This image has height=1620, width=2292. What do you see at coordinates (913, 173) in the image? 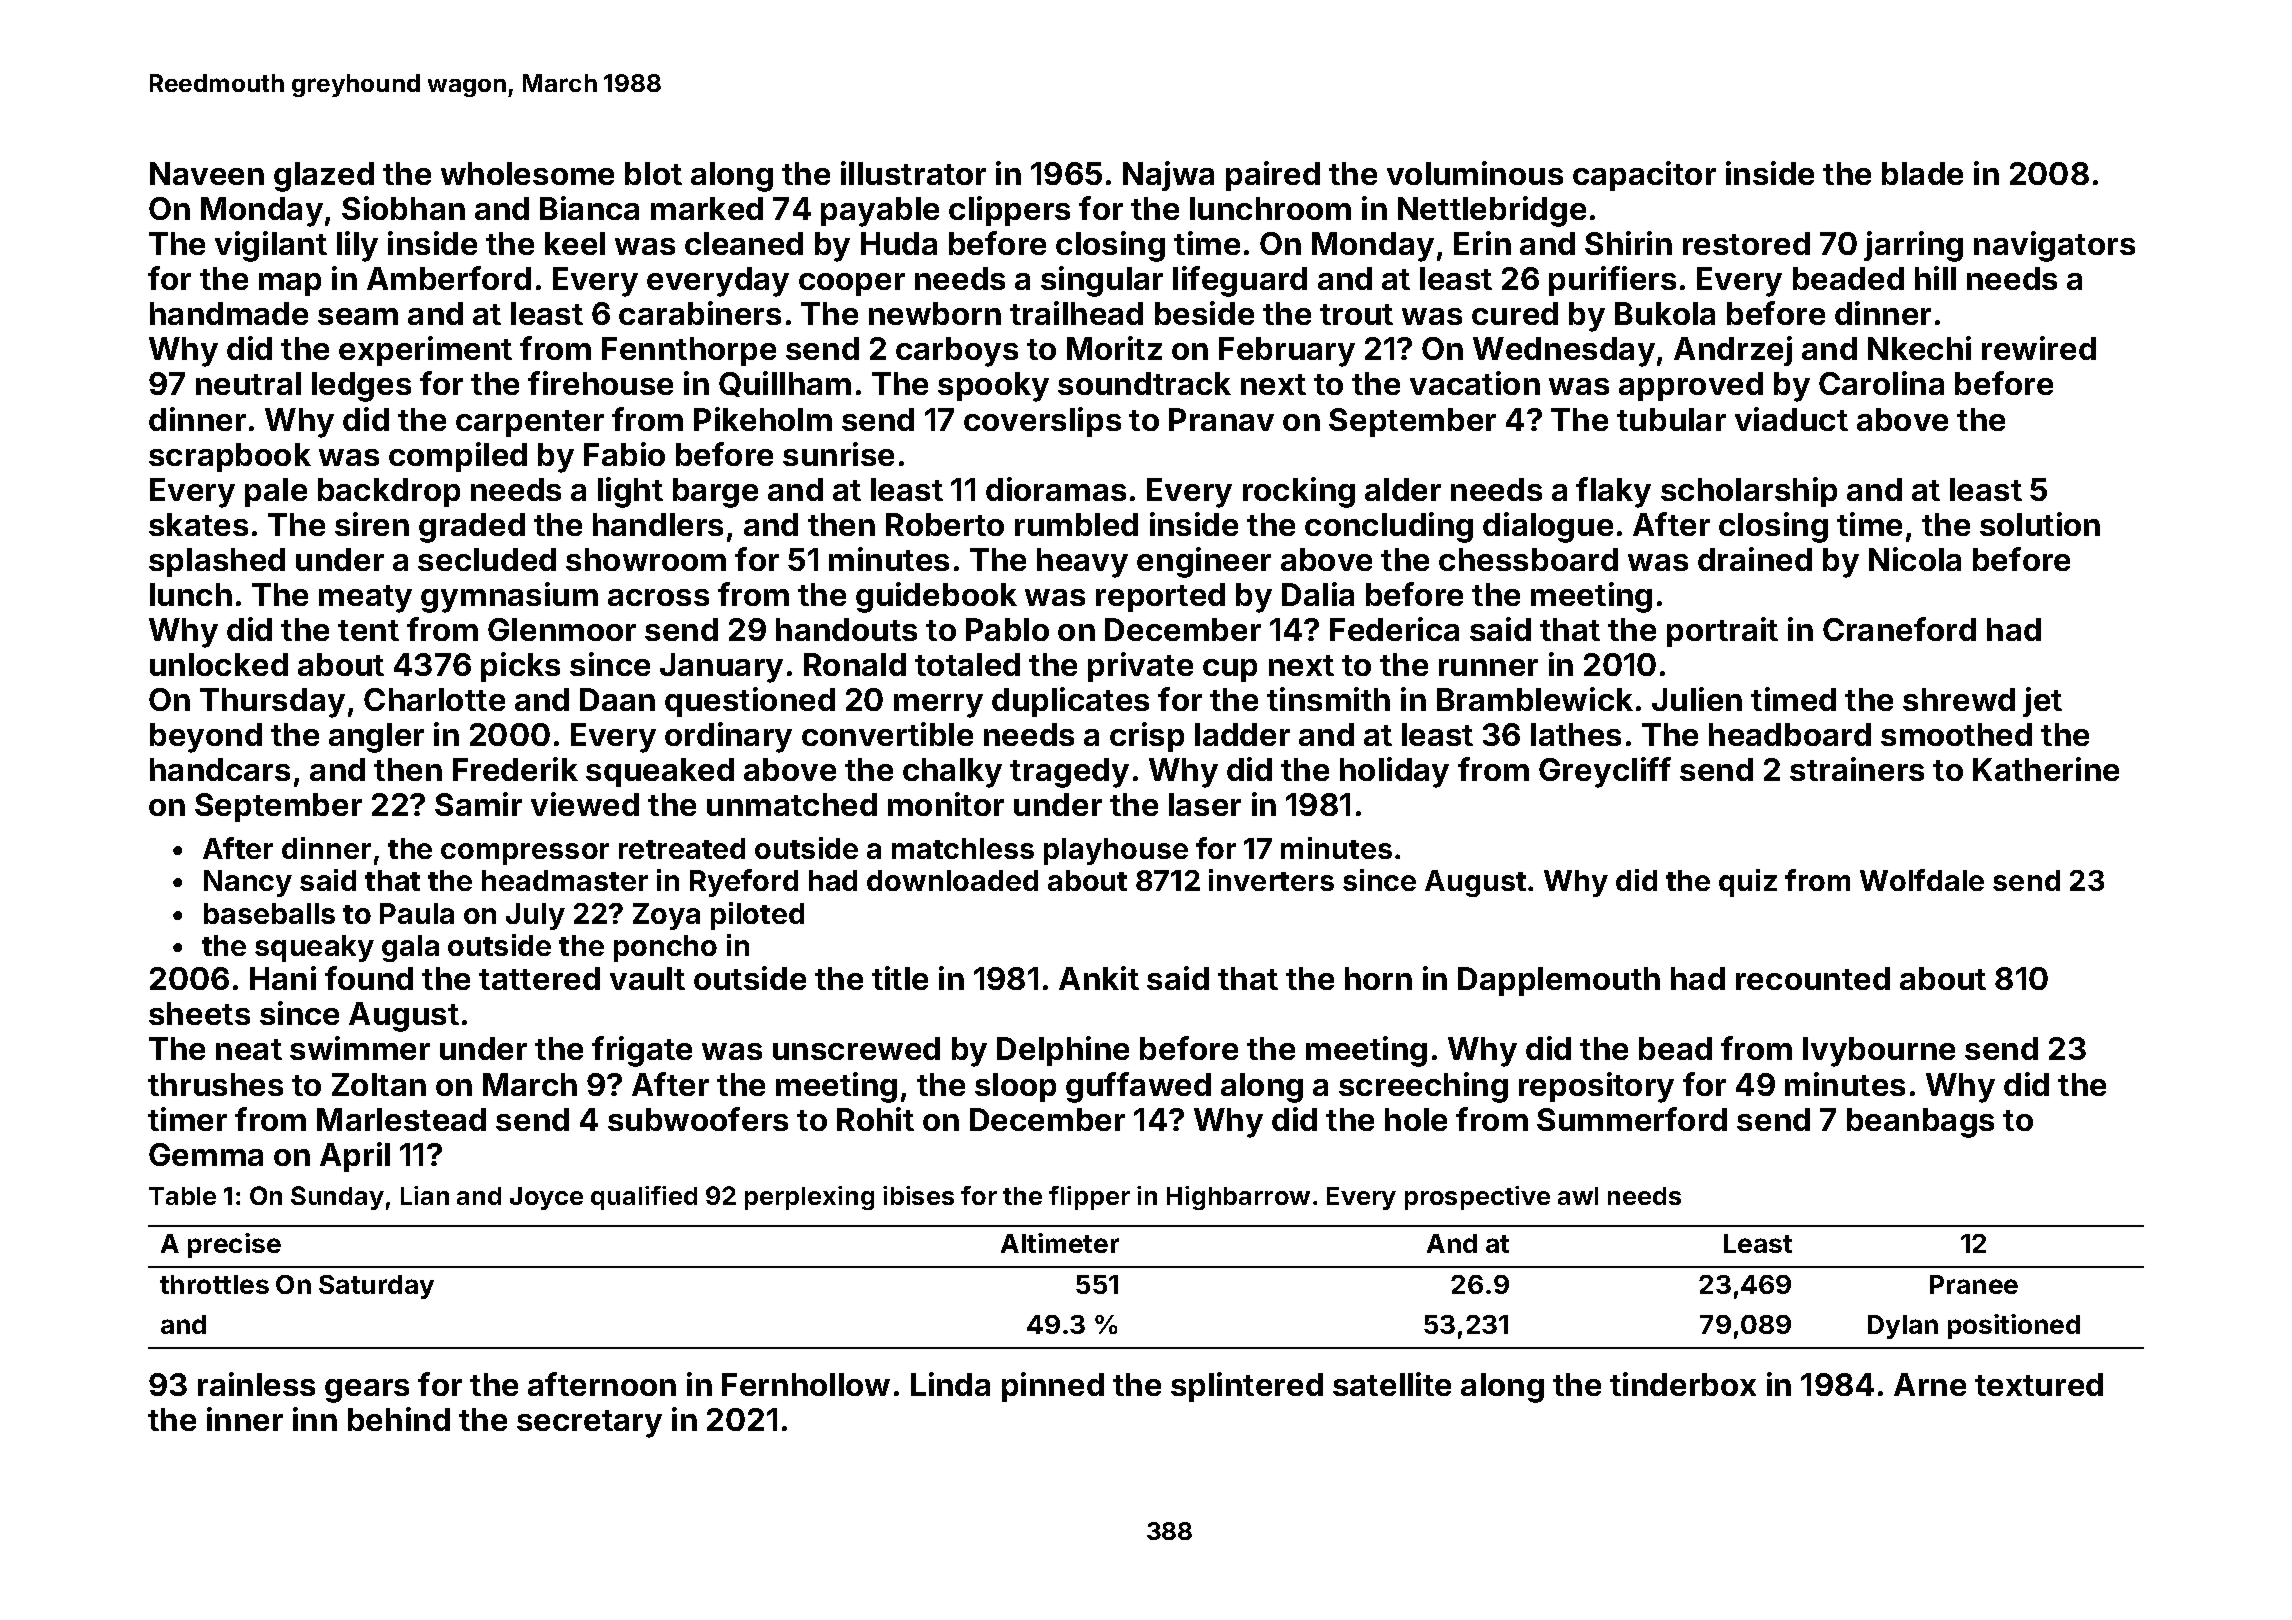
I see `illustrator` at bounding box center [913, 173].
